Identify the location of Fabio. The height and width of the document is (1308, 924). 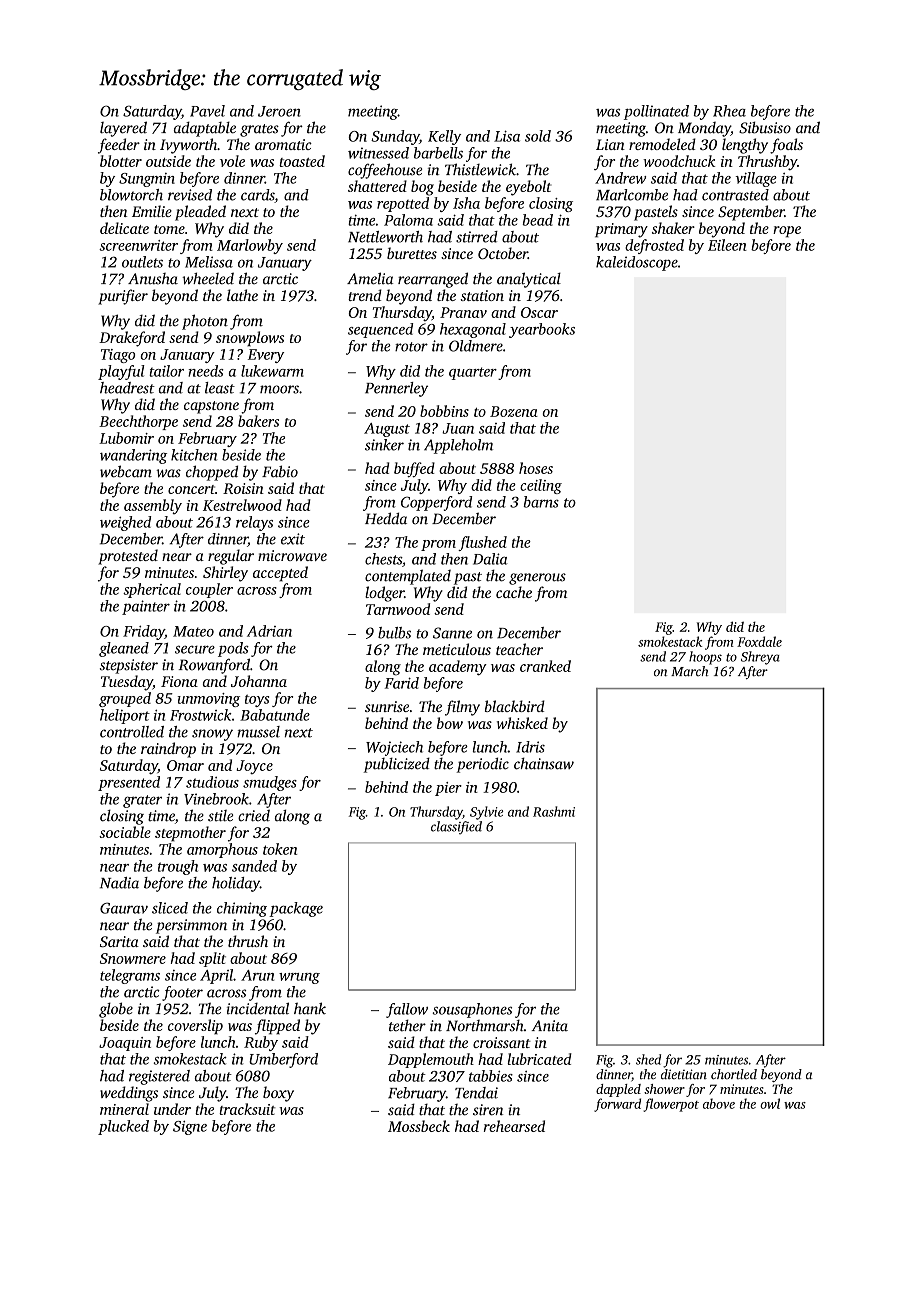
(280, 471).
